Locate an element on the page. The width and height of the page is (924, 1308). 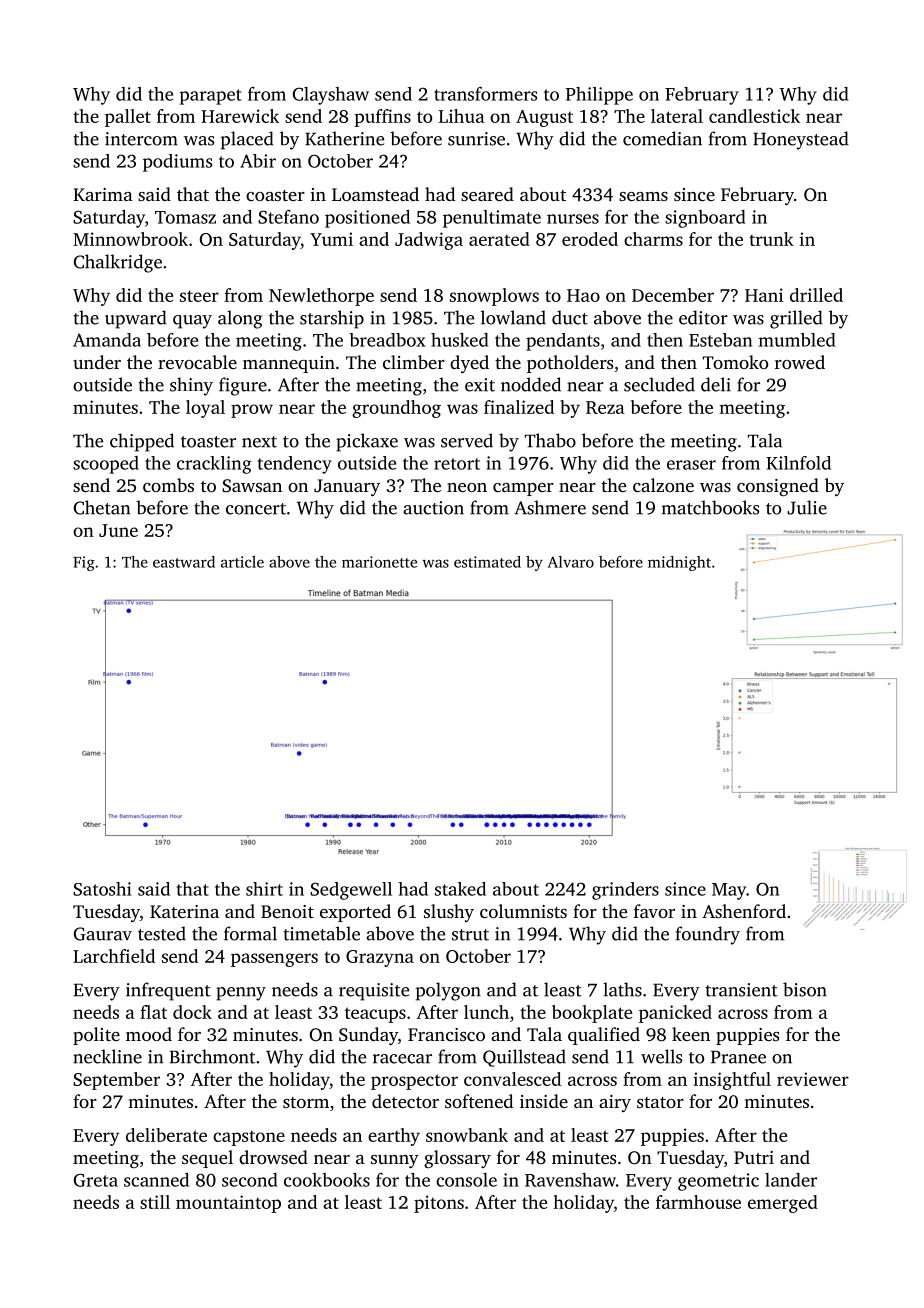
staked is located at coordinates (460, 889).
